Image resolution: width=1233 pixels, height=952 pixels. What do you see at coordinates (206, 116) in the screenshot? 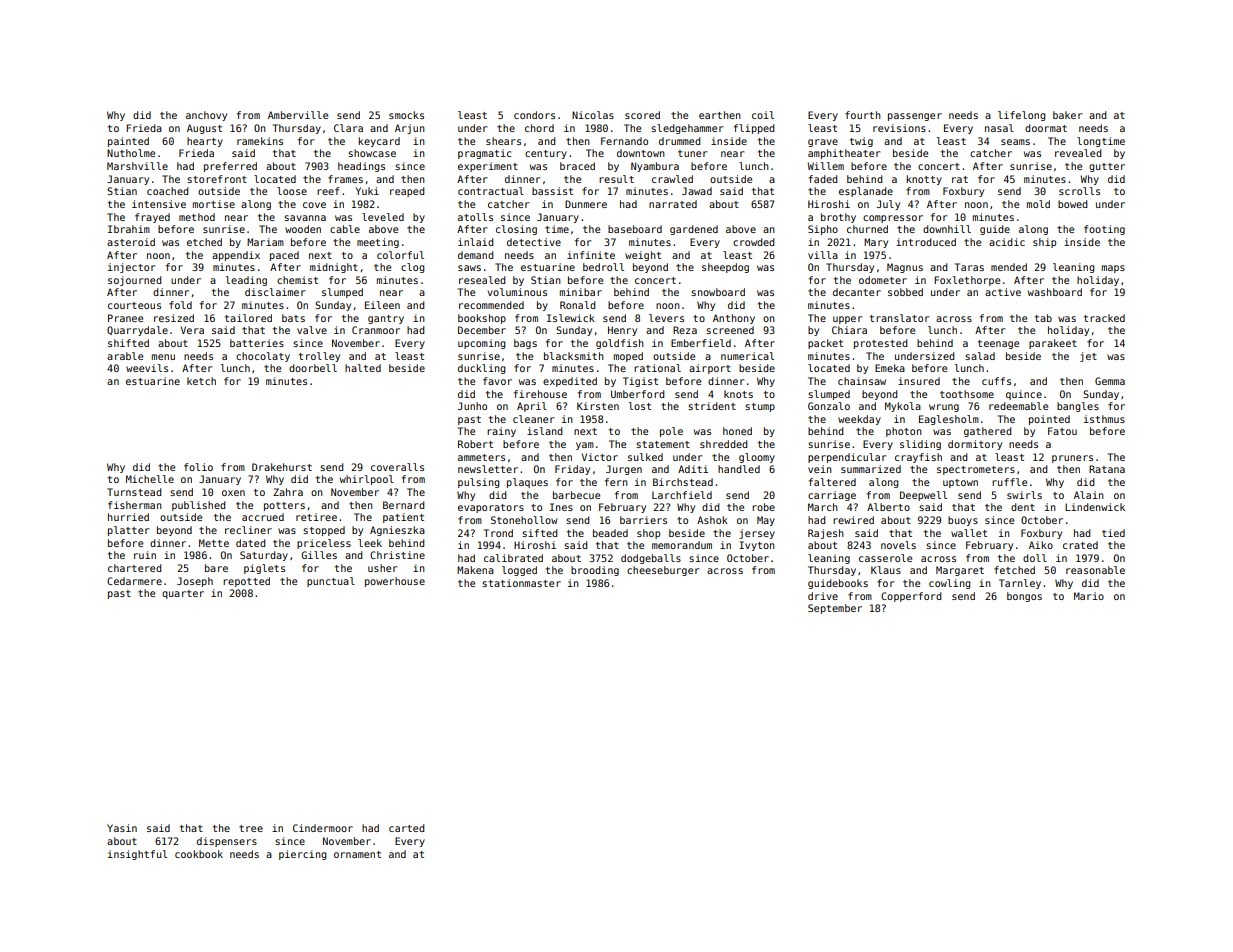
I see `anchovy` at bounding box center [206, 116].
